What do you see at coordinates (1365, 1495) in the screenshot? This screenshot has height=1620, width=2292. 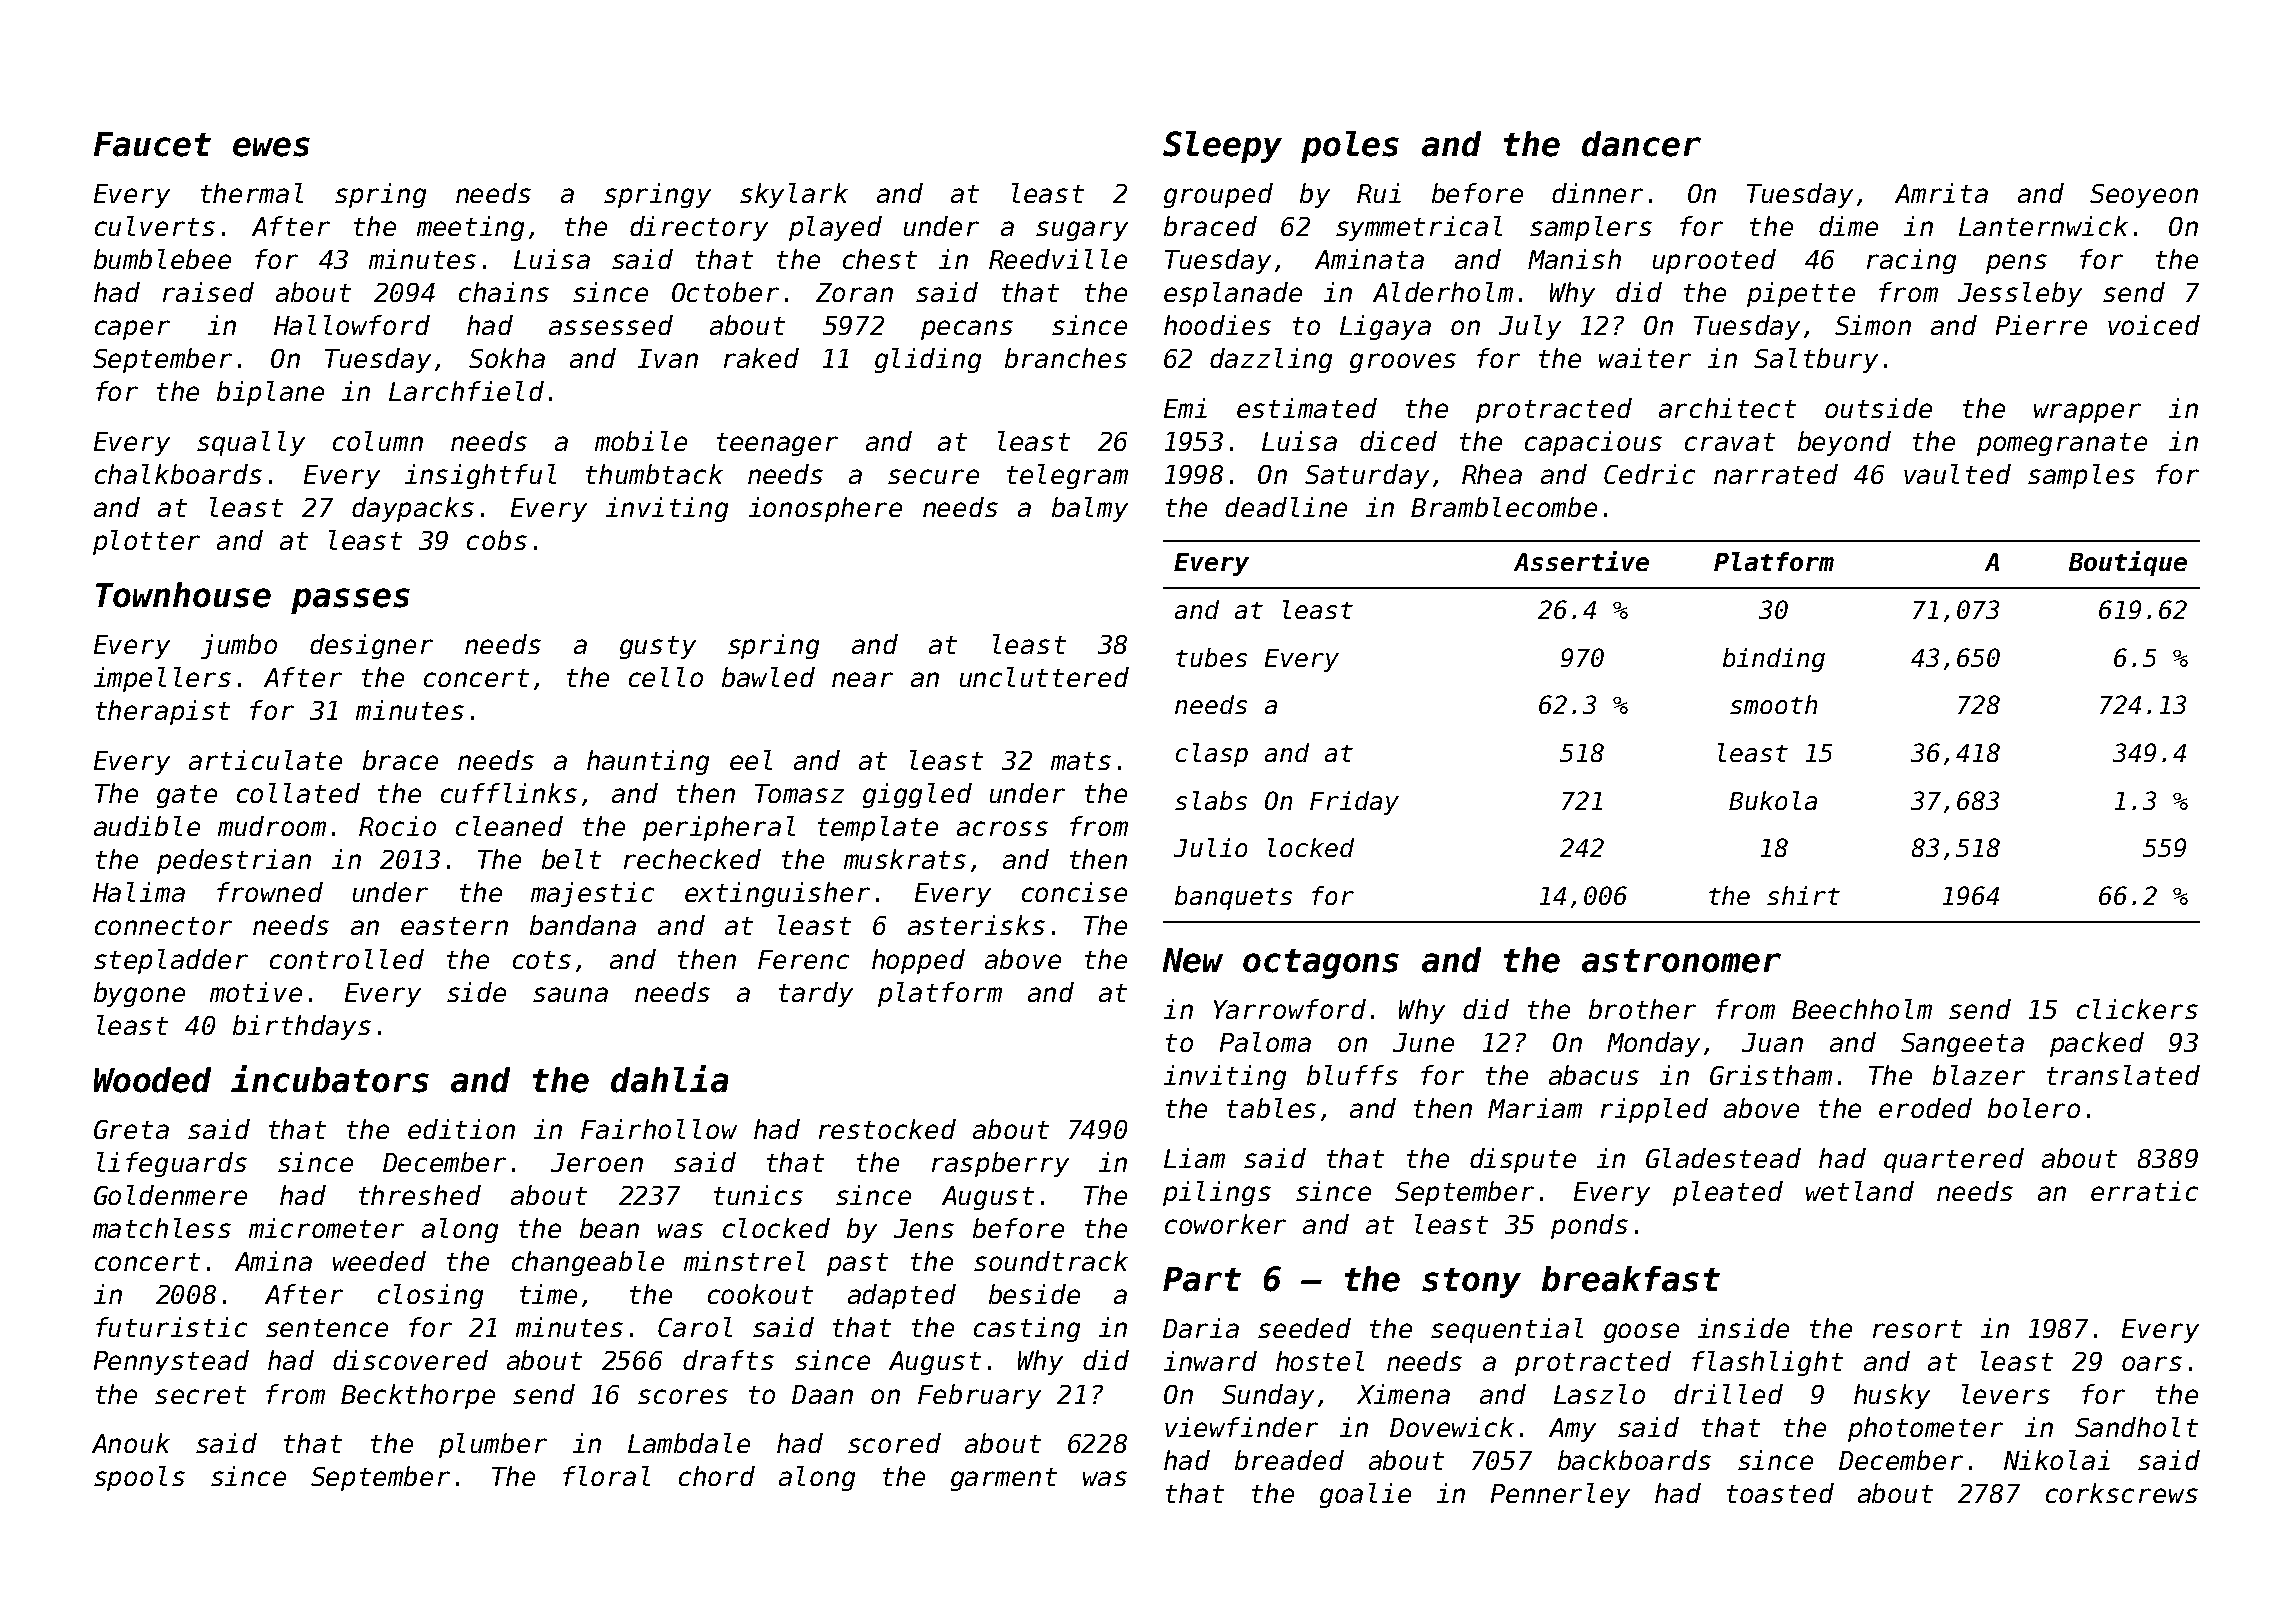 I see `goalie` at bounding box center [1365, 1495].
